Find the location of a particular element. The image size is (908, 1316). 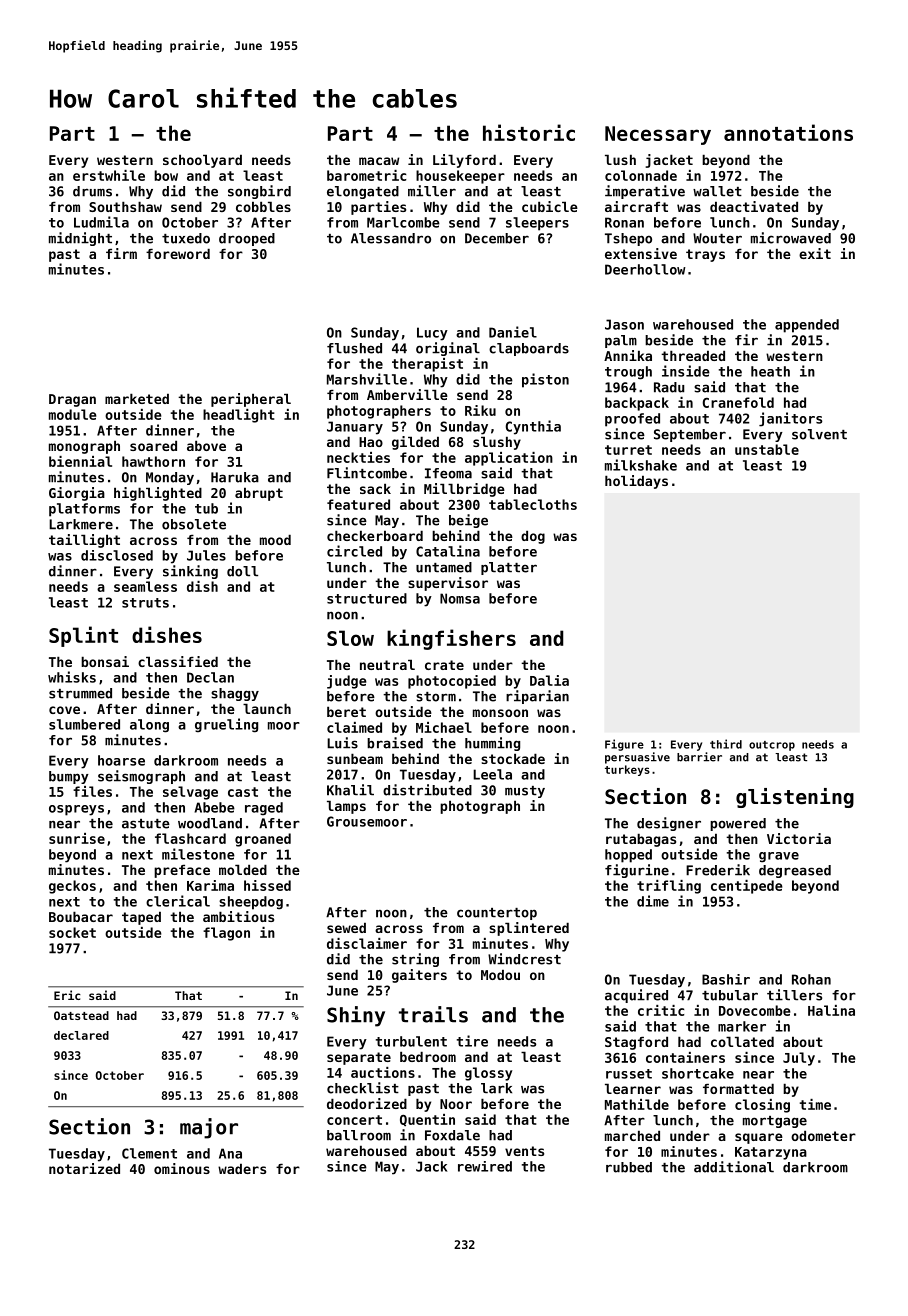

schoolyard is located at coordinates (202, 161).
